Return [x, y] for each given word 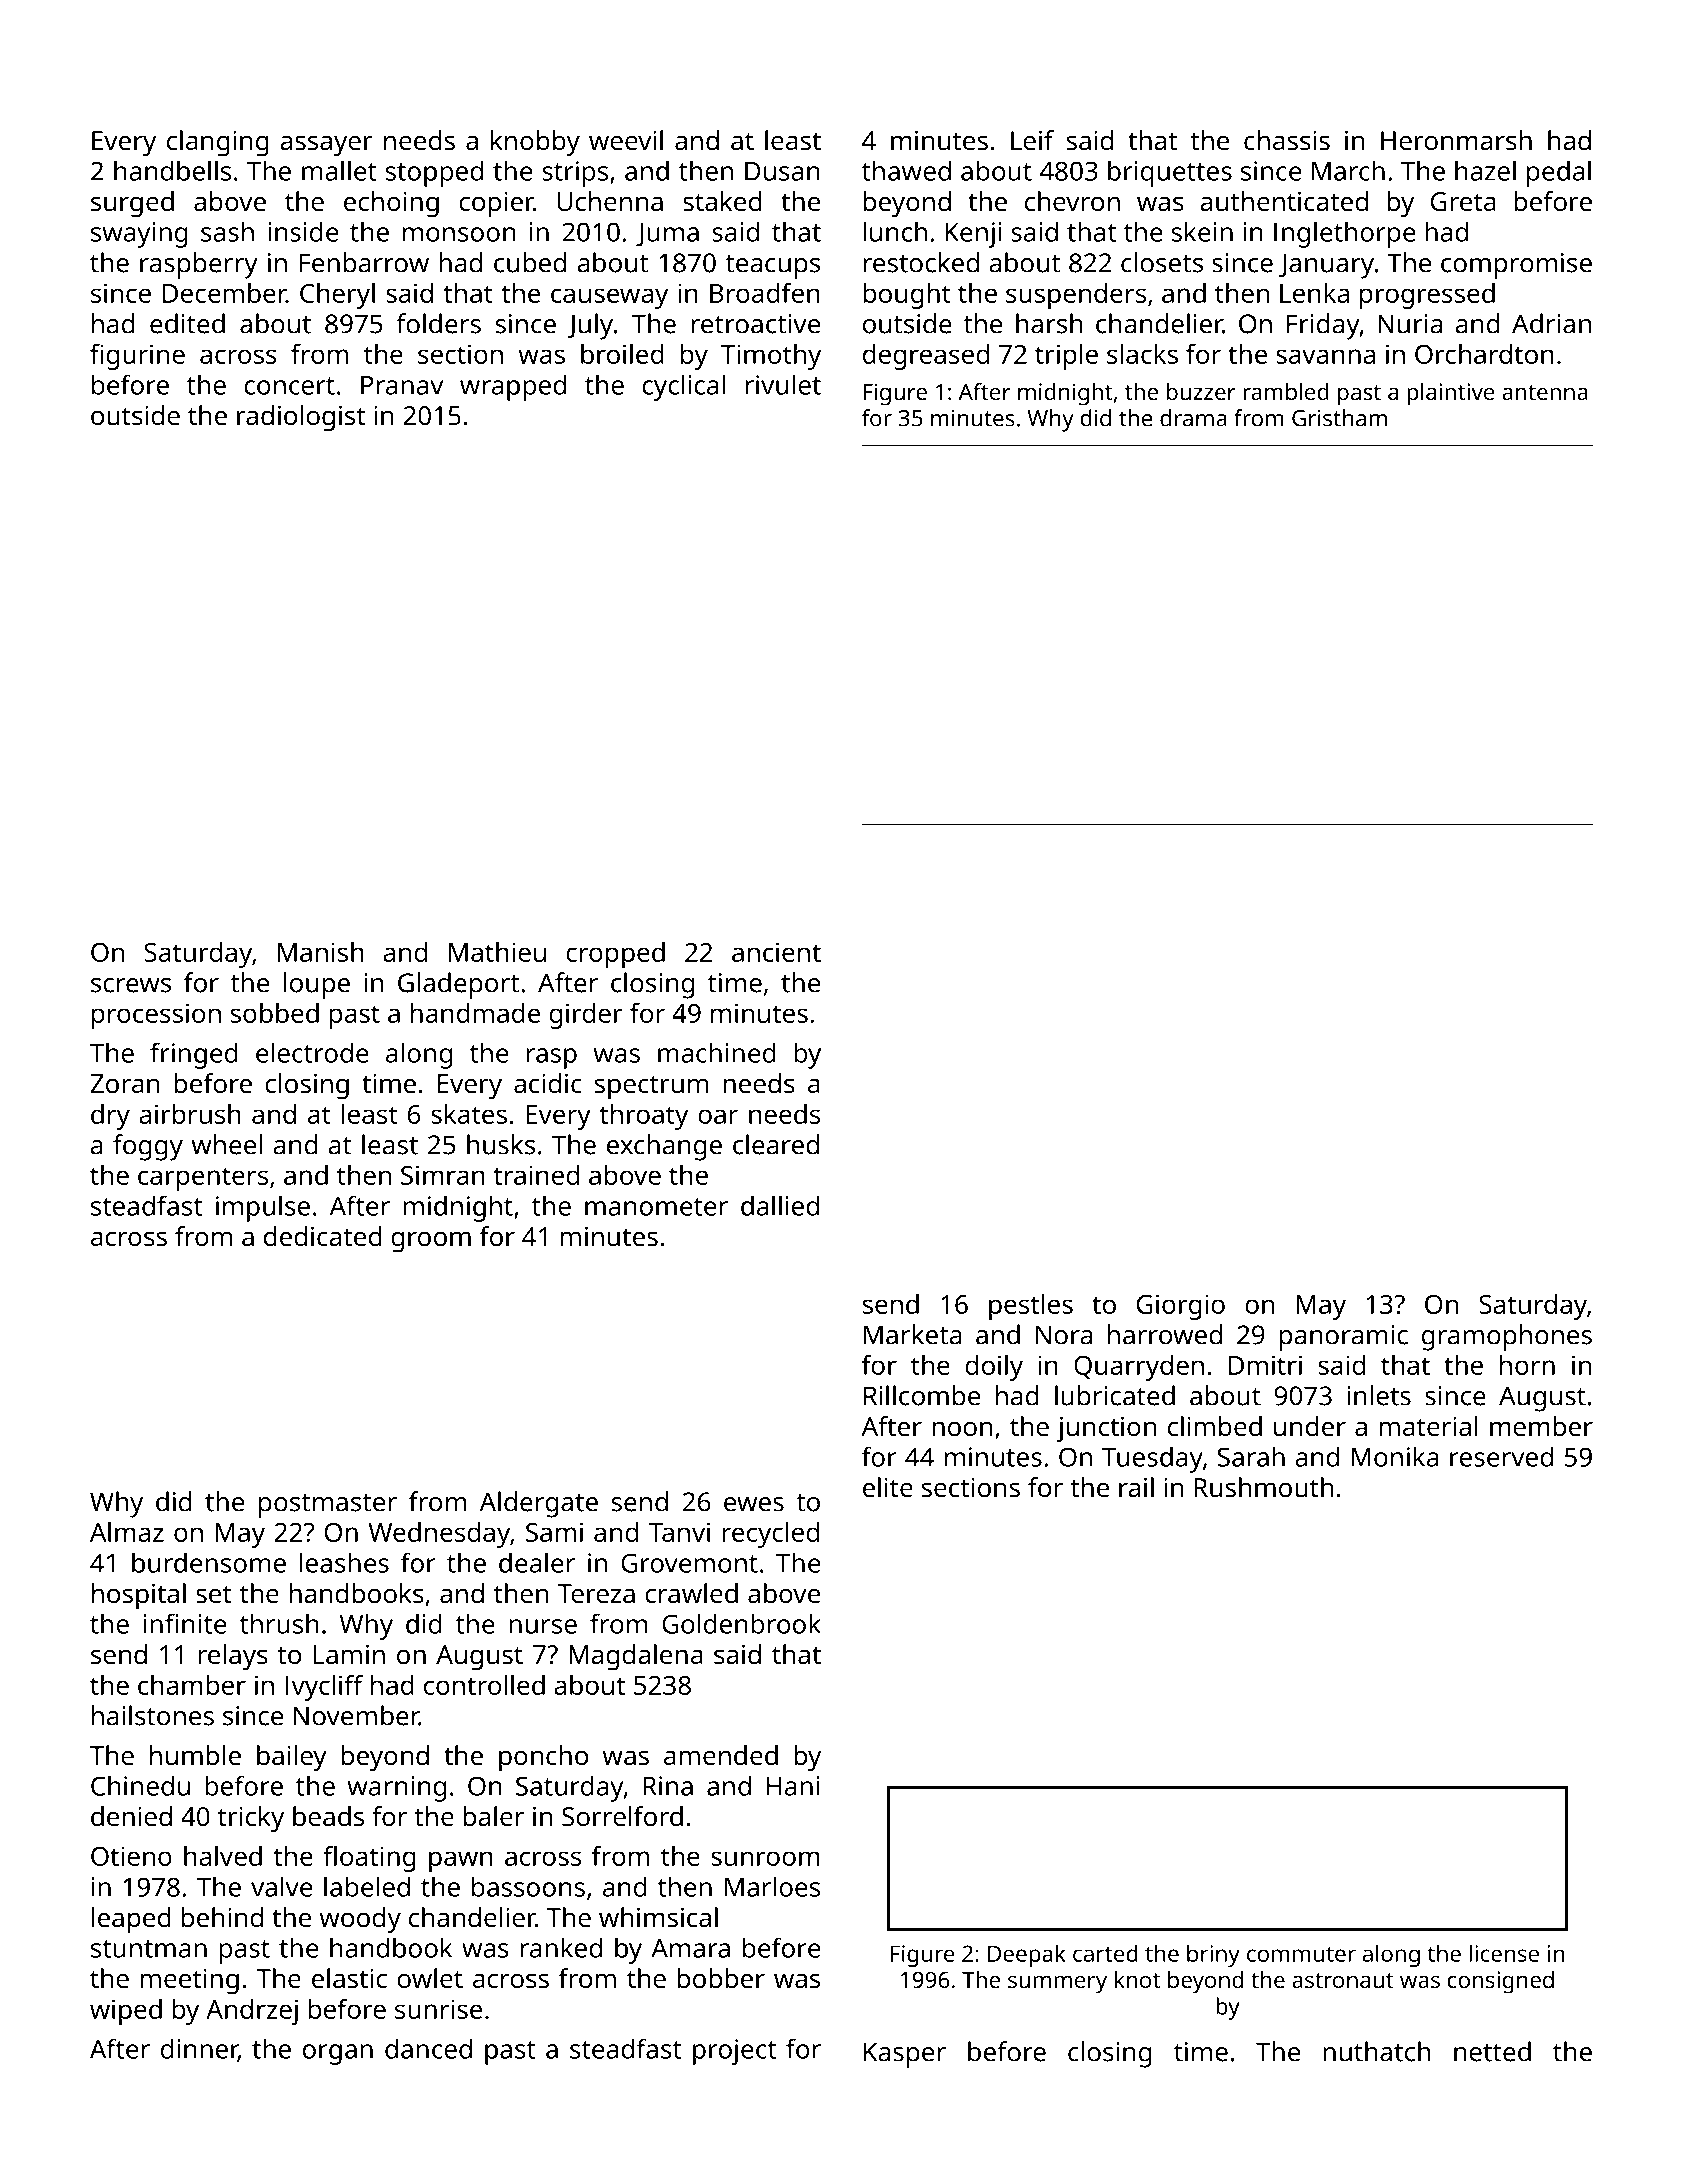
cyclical [683, 387]
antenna [1545, 392]
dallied [780, 1205]
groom [431, 1242]
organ [338, 2054]
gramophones [1507, 1337]
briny [1213, 1955]
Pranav [402, 385]
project [734, 2052]
